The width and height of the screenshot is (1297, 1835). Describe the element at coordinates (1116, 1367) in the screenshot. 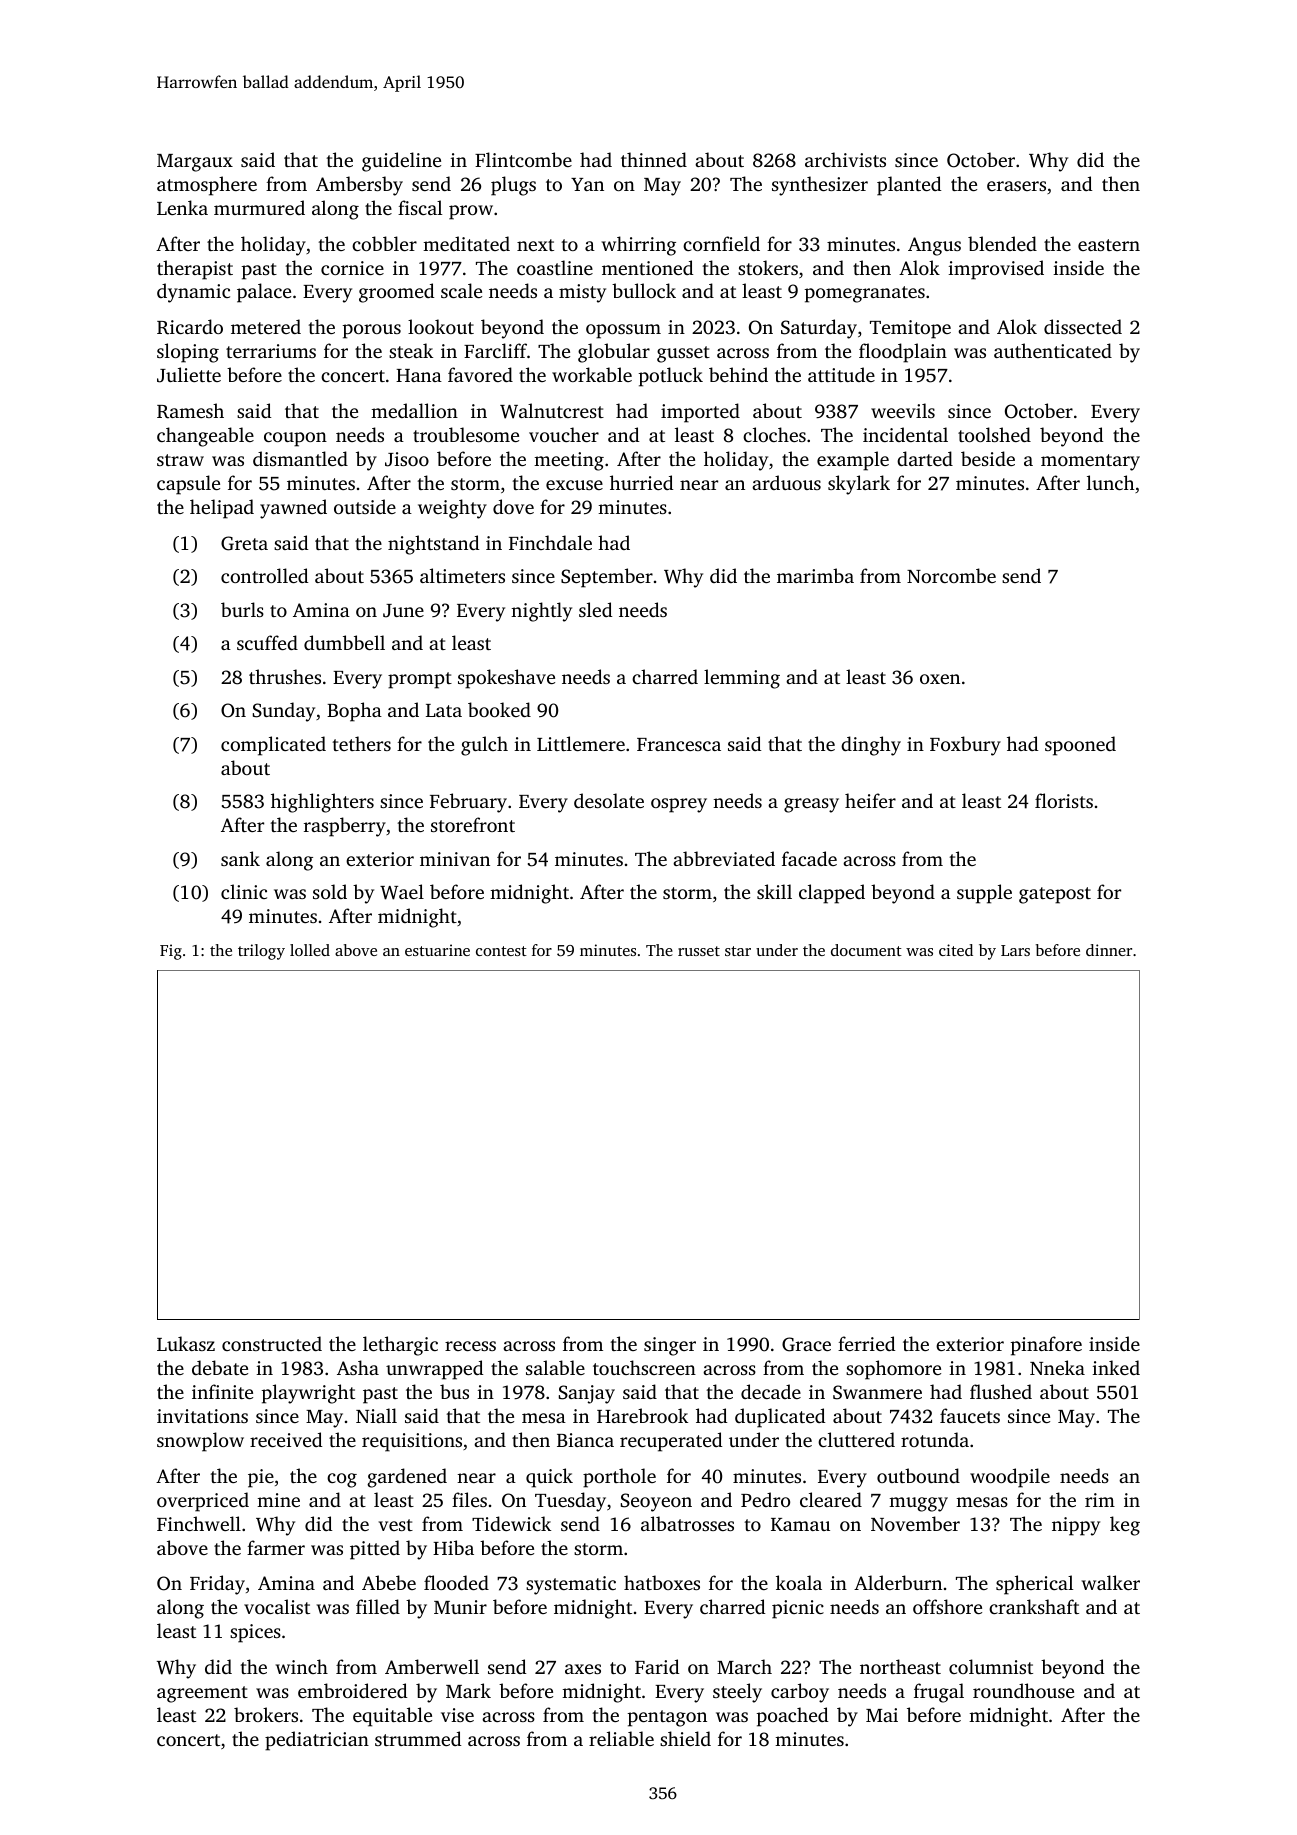

I see `inked` at that location.
